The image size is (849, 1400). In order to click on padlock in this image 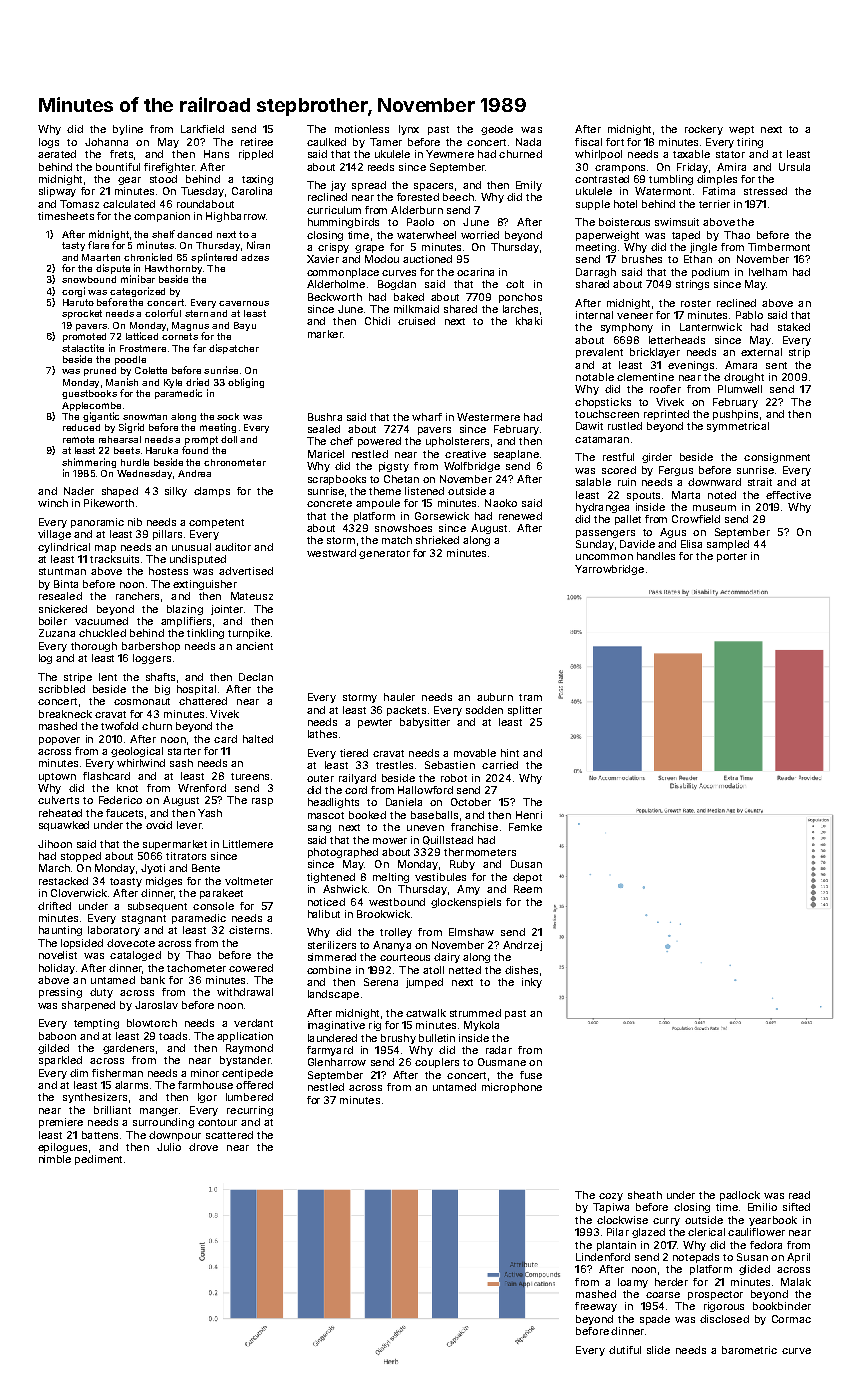, I will do `click(740, 1196)`.
